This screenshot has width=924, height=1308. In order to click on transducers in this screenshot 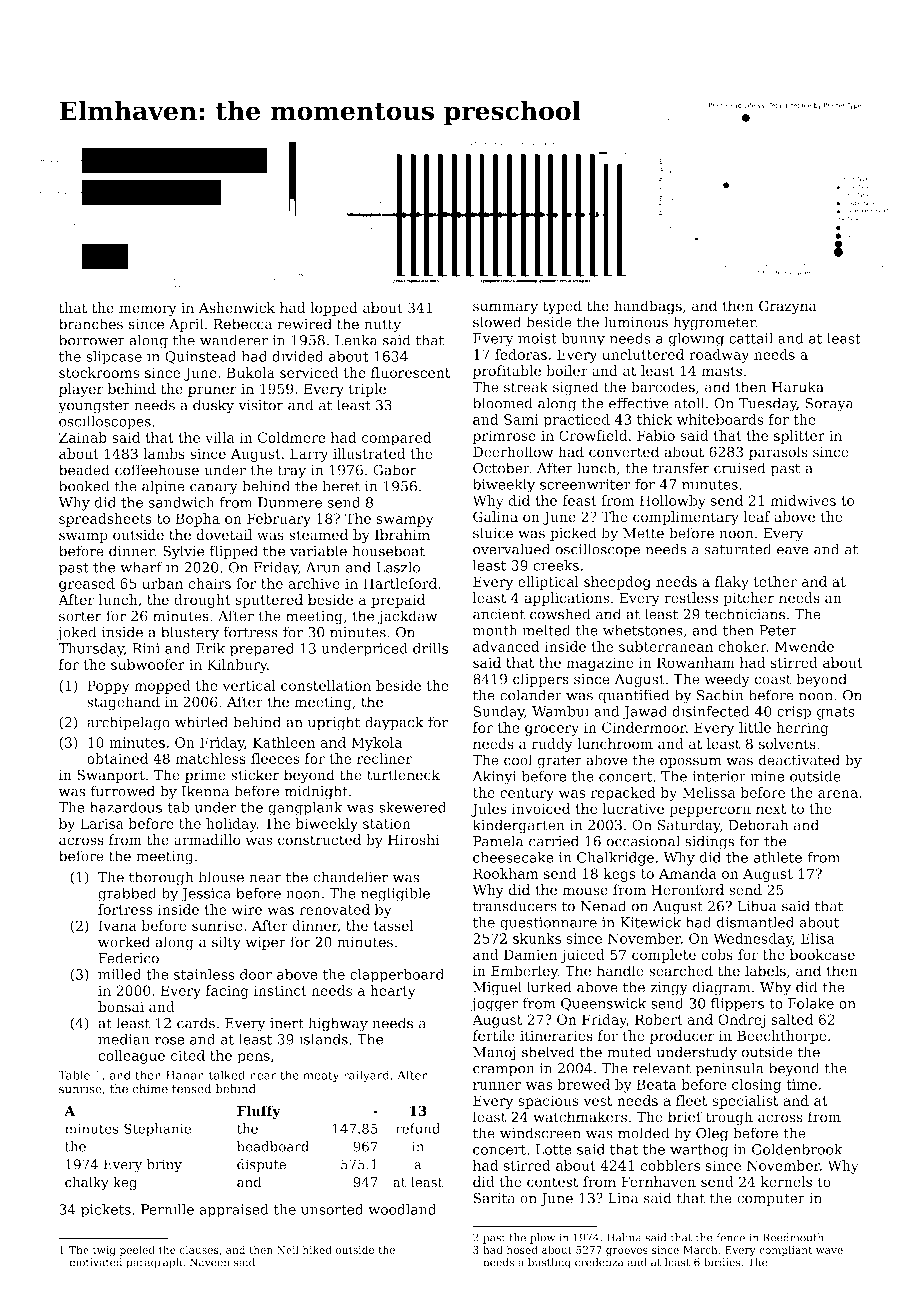, I will do `click(515, 906)`.
